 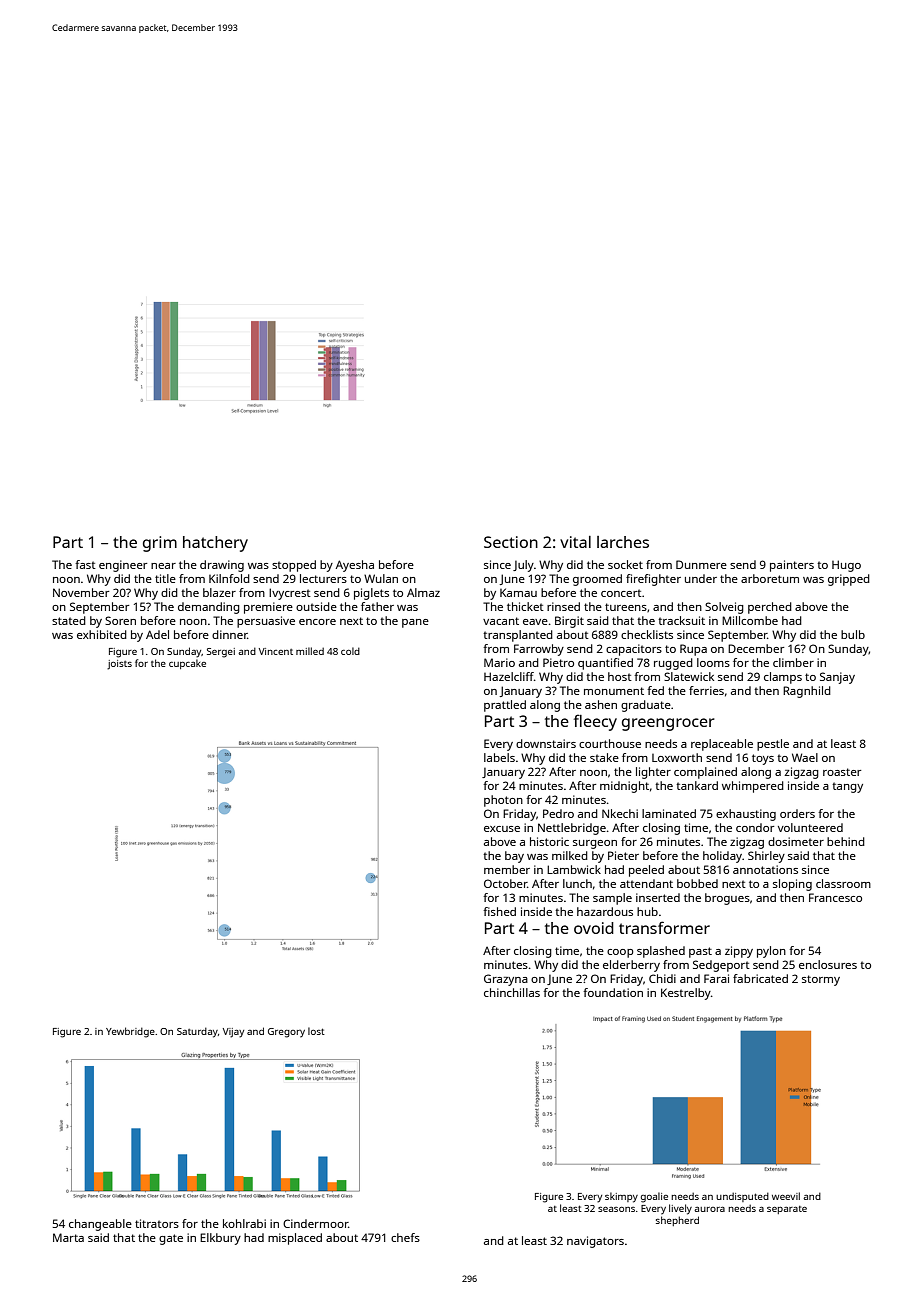 I want to click on Section, so click(x=511, y=542).
